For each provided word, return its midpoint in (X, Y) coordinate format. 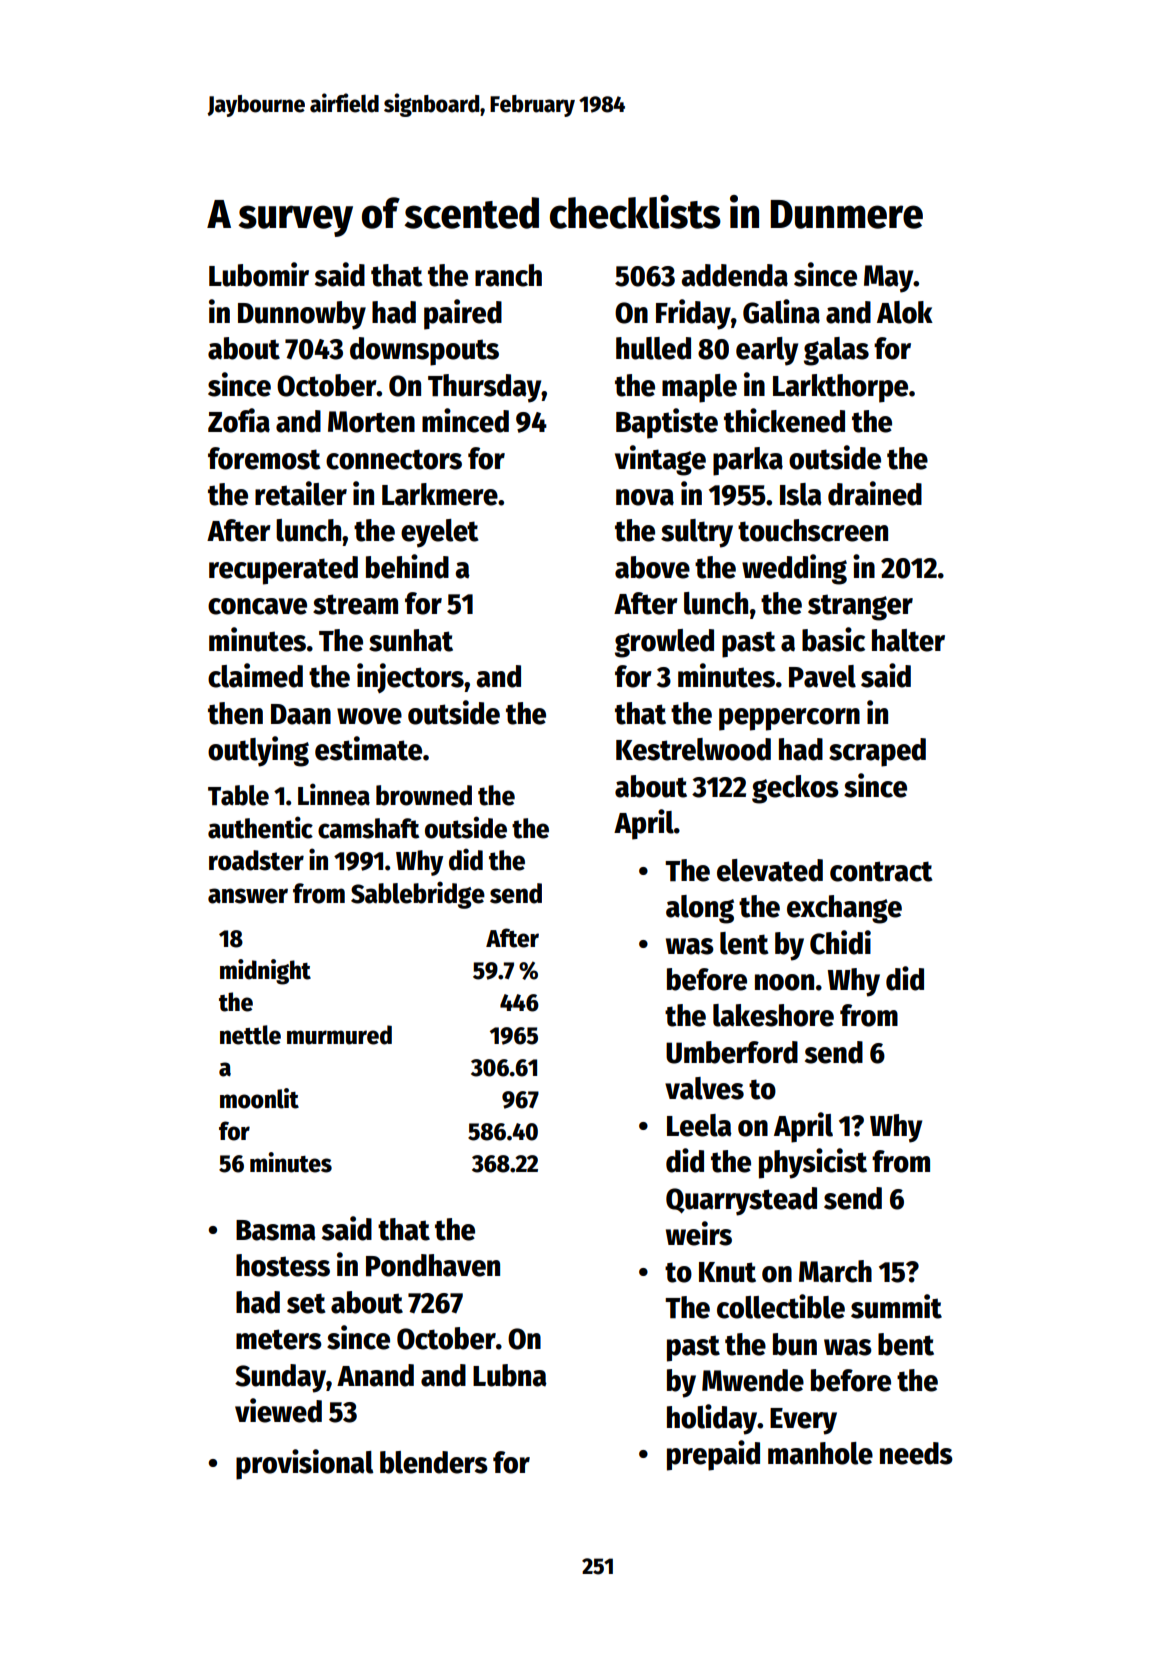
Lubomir (259, 274)
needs (916, 1453)
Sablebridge (418, 895)
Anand (375, 1375)
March (835, 1271)
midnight (265, 972)
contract (881, 871)
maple (699, 388)
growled (664, 643)
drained (875, 493)
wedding (794, 569)
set (306, 1303)
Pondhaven (433, 1265)
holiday (712, 1419)
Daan (301, 714)
